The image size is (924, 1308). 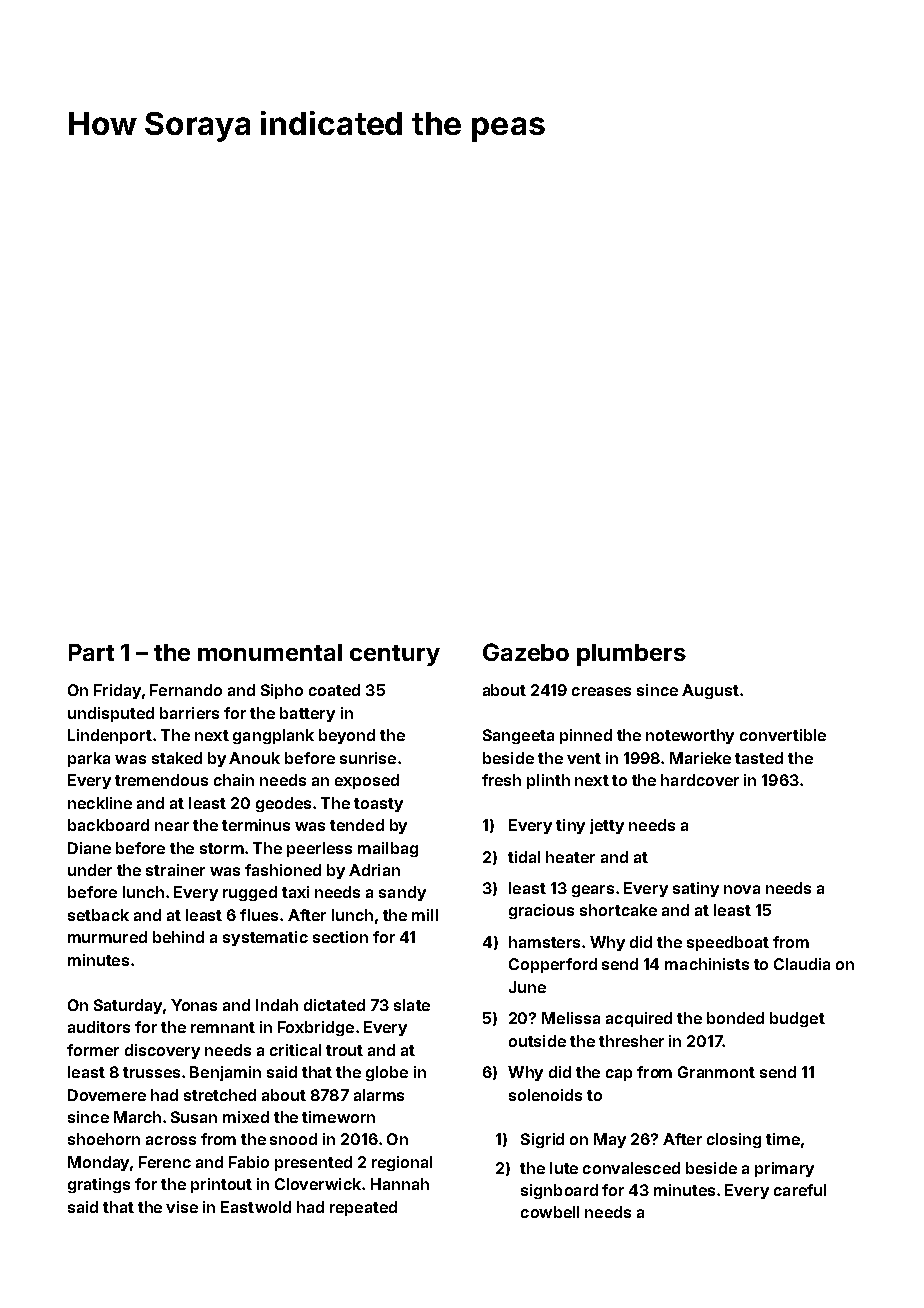 I want to click on Saturday, so click(x=128, y=1006).
